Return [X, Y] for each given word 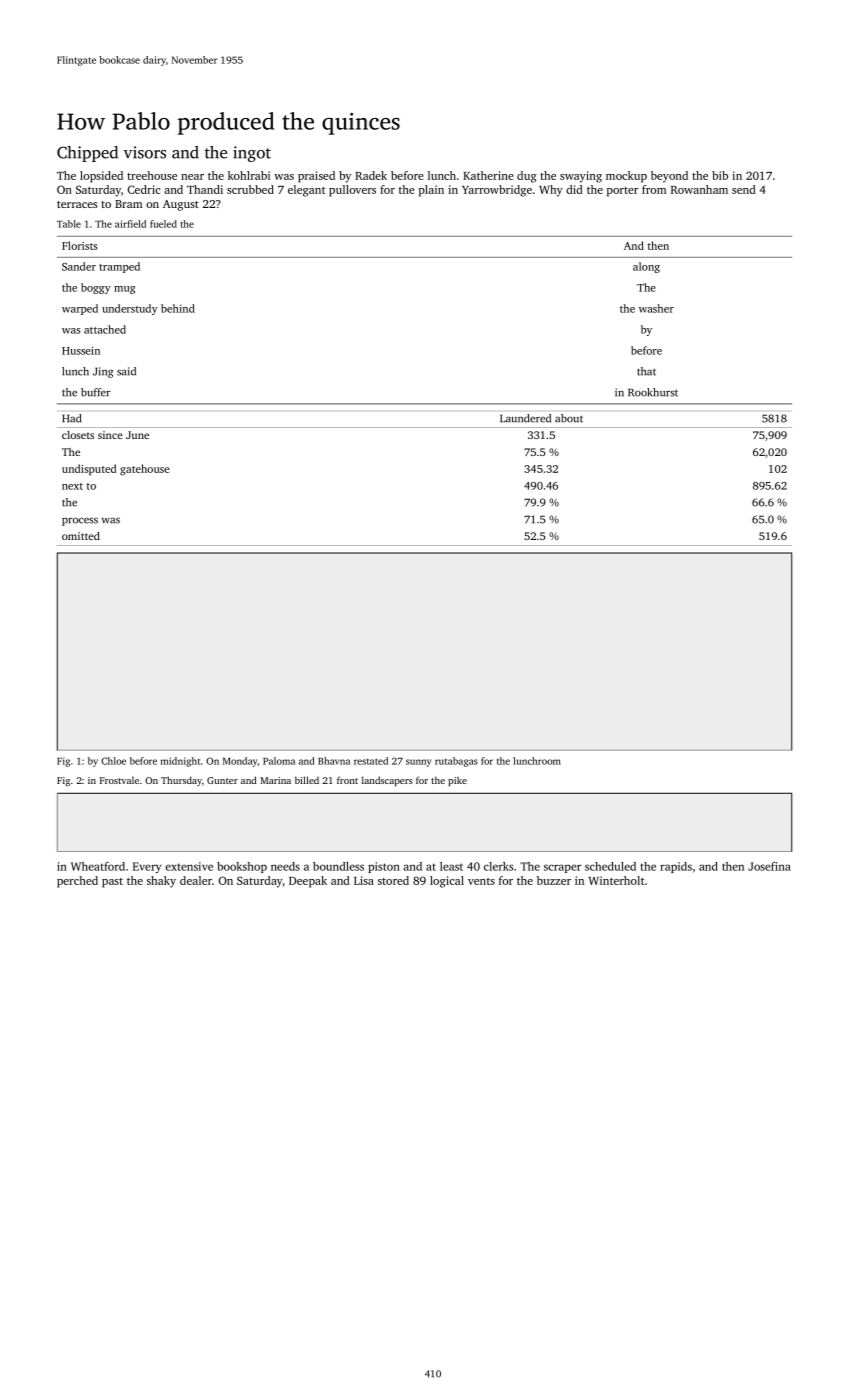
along [646, 267]
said [126, 371]
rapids [676, 867]
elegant [306, 191]
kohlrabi [249, 175]
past [112, 883]
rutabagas [456, 762]
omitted [81, 536]
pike [457, 781]
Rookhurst [653, 392]
